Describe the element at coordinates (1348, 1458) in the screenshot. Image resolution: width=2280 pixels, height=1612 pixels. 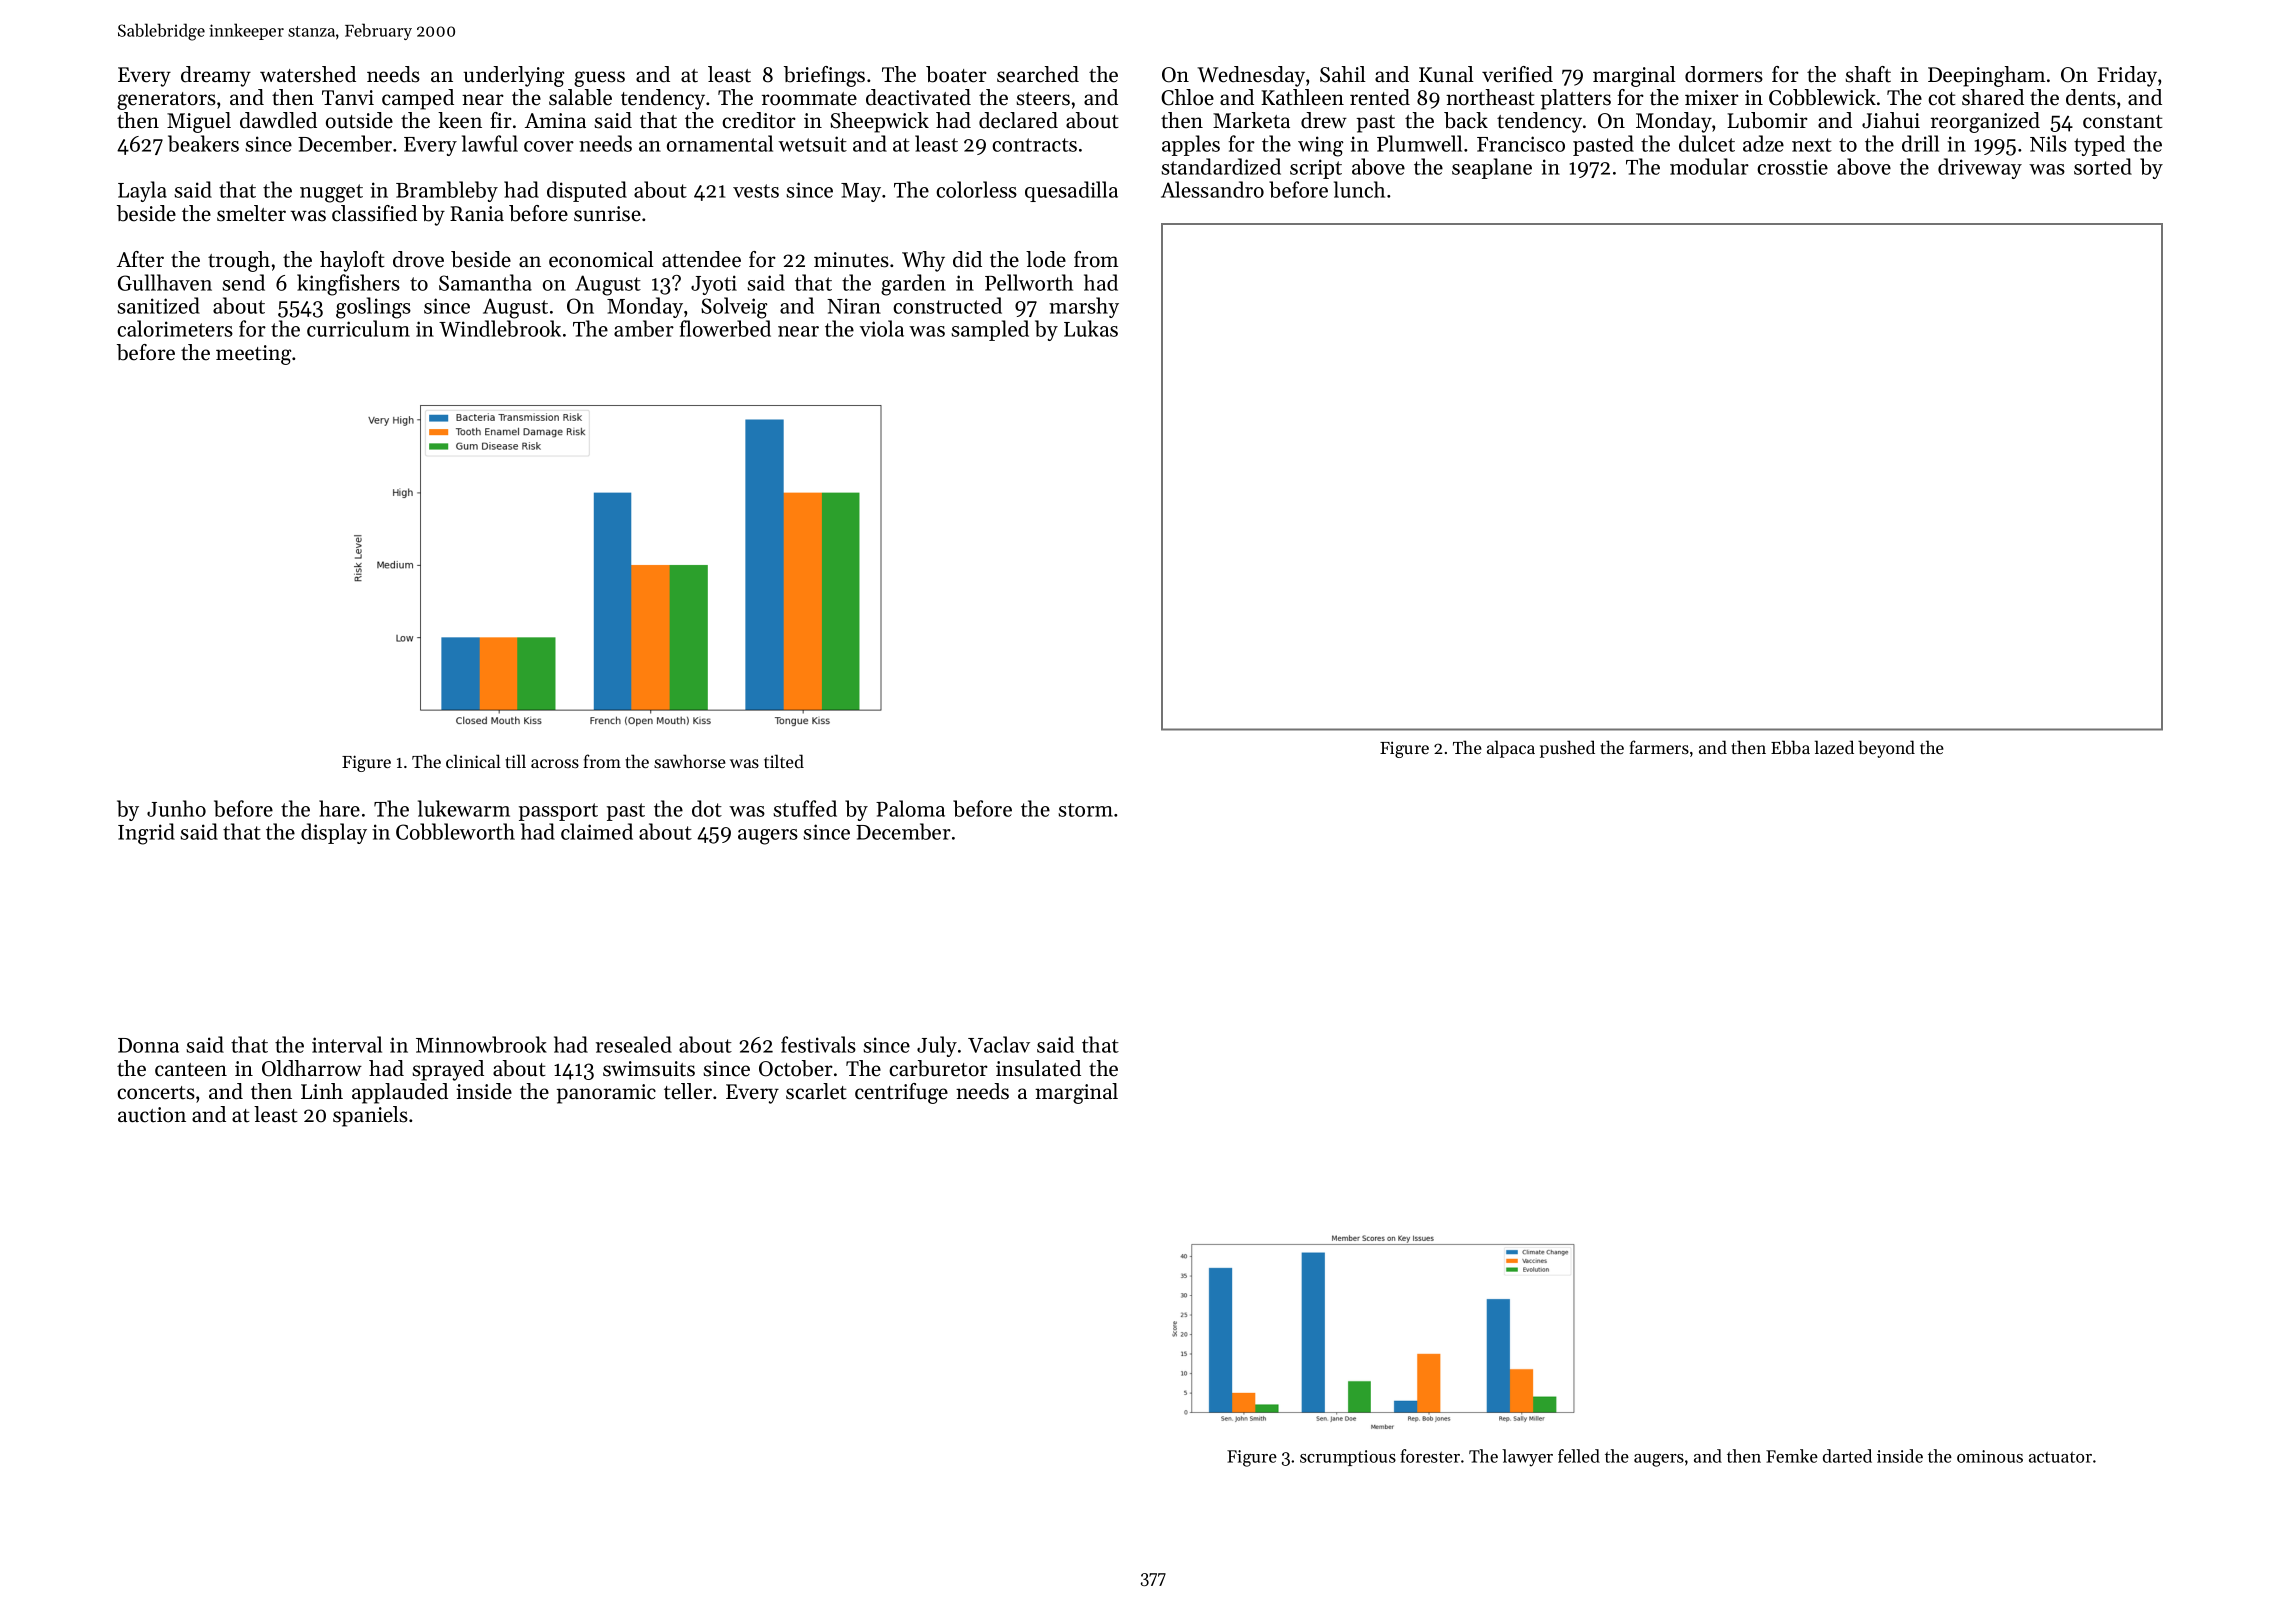
I see `scrumptious` at that location.
